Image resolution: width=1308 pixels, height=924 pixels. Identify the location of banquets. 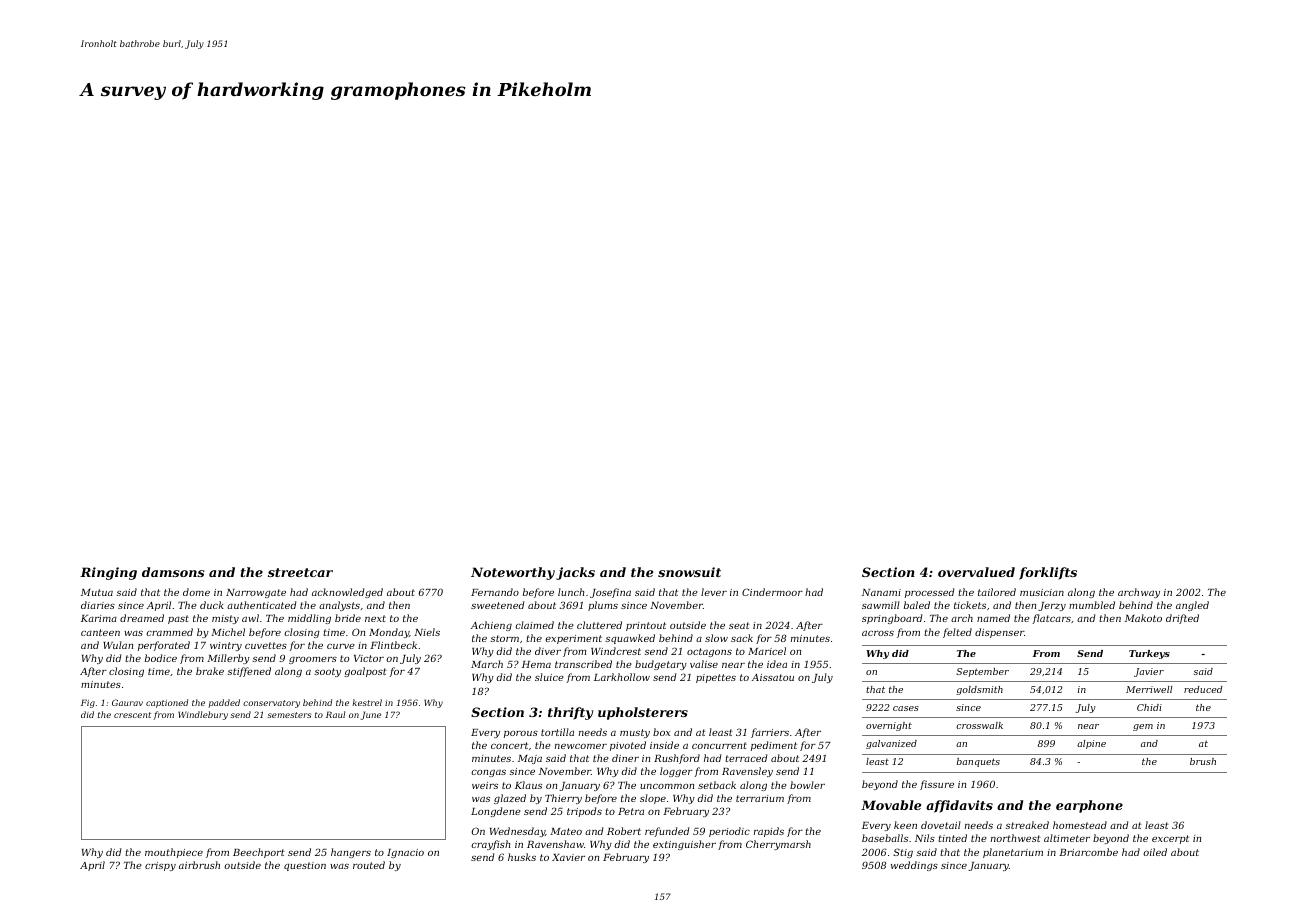
(978, 762).
